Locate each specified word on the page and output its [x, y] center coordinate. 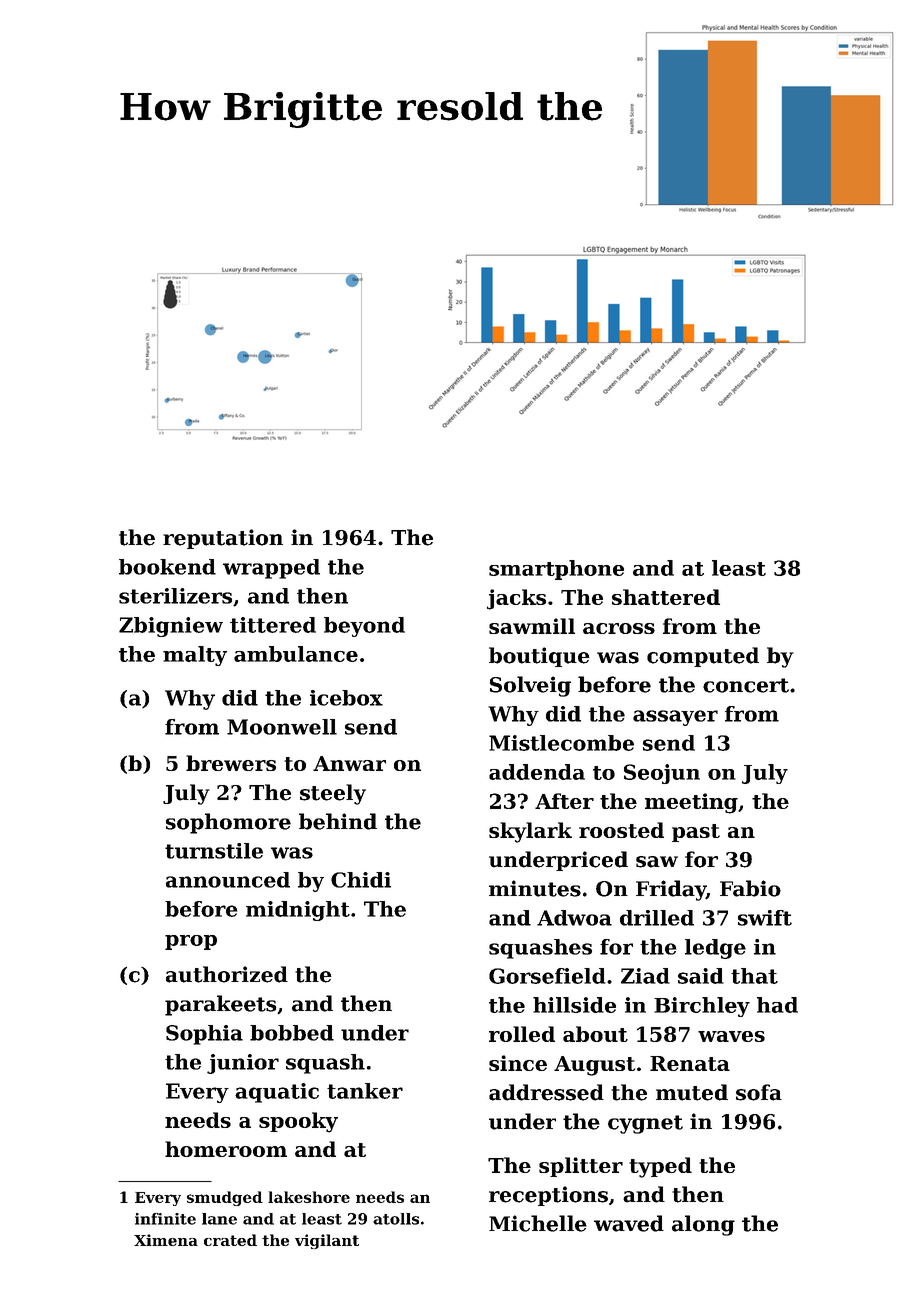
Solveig [530, 686]
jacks [516, 599]
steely [333, 794]
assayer [675, 718]
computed [703, 657]
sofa [759, 1092]
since [518, 1063]
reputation [223, 539]
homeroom [226, 1149]
